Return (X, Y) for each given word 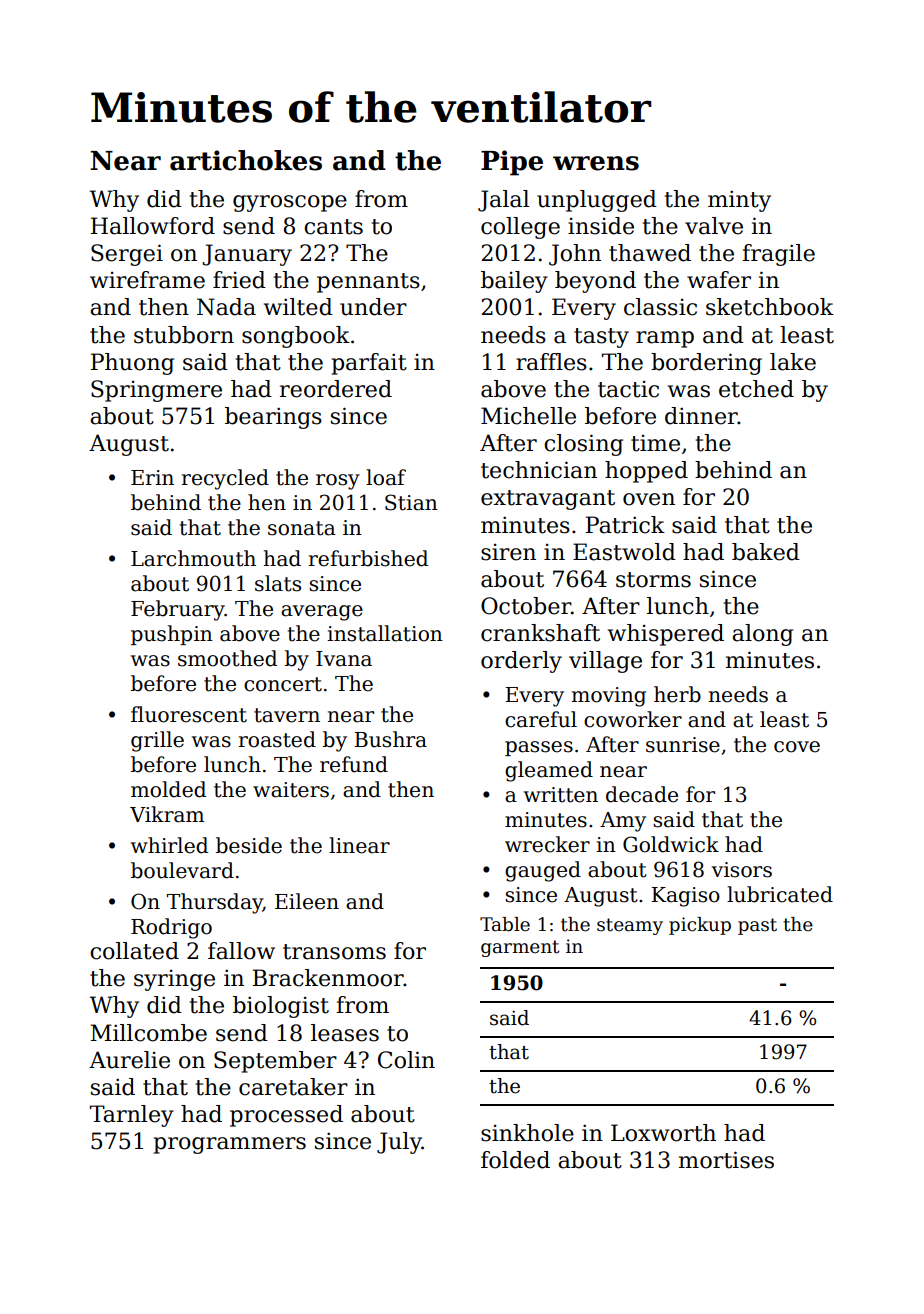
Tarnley (132, 1116)
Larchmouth (193, 558)
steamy (630, 926)
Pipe (512, 163)
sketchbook (770, 307)
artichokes (246, 160)
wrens (596, 163)
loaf (386, 477)
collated (134, 951)
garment (520, 948)
